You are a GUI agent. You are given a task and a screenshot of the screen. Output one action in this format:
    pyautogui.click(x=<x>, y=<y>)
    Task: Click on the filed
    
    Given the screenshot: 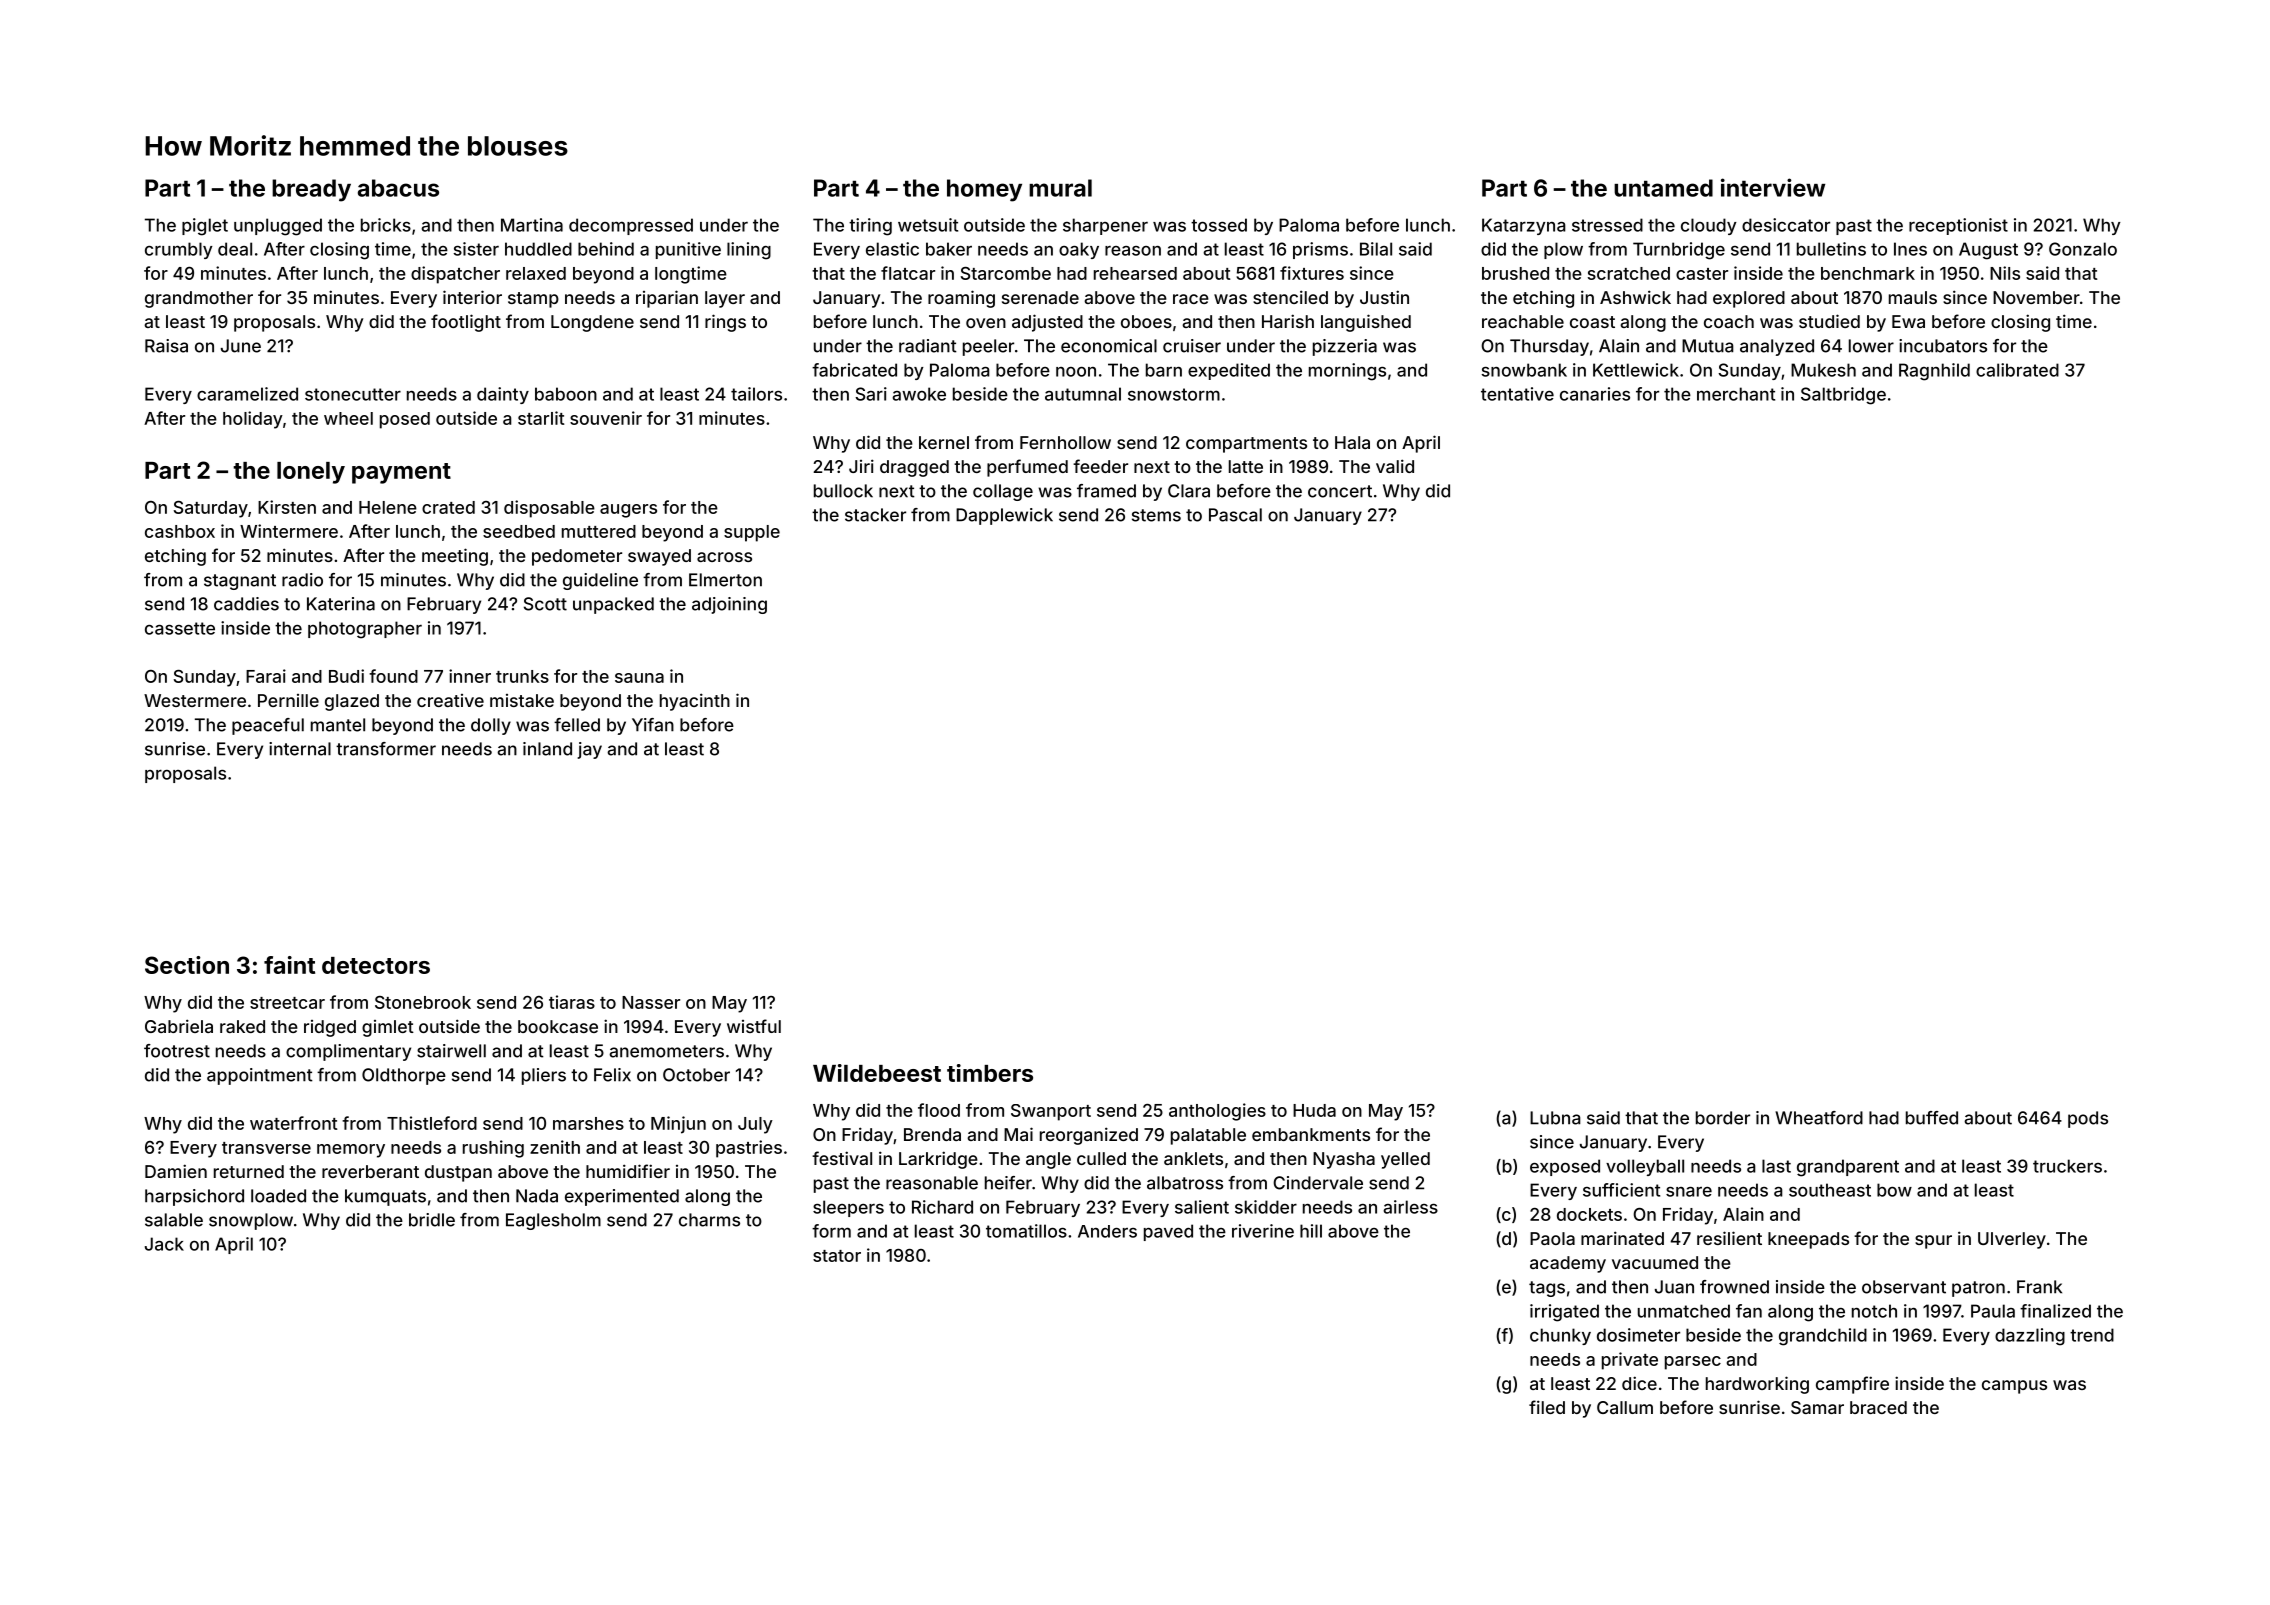 What is the action you would take?
    pyautogui.click(x=1547, y=1407)
